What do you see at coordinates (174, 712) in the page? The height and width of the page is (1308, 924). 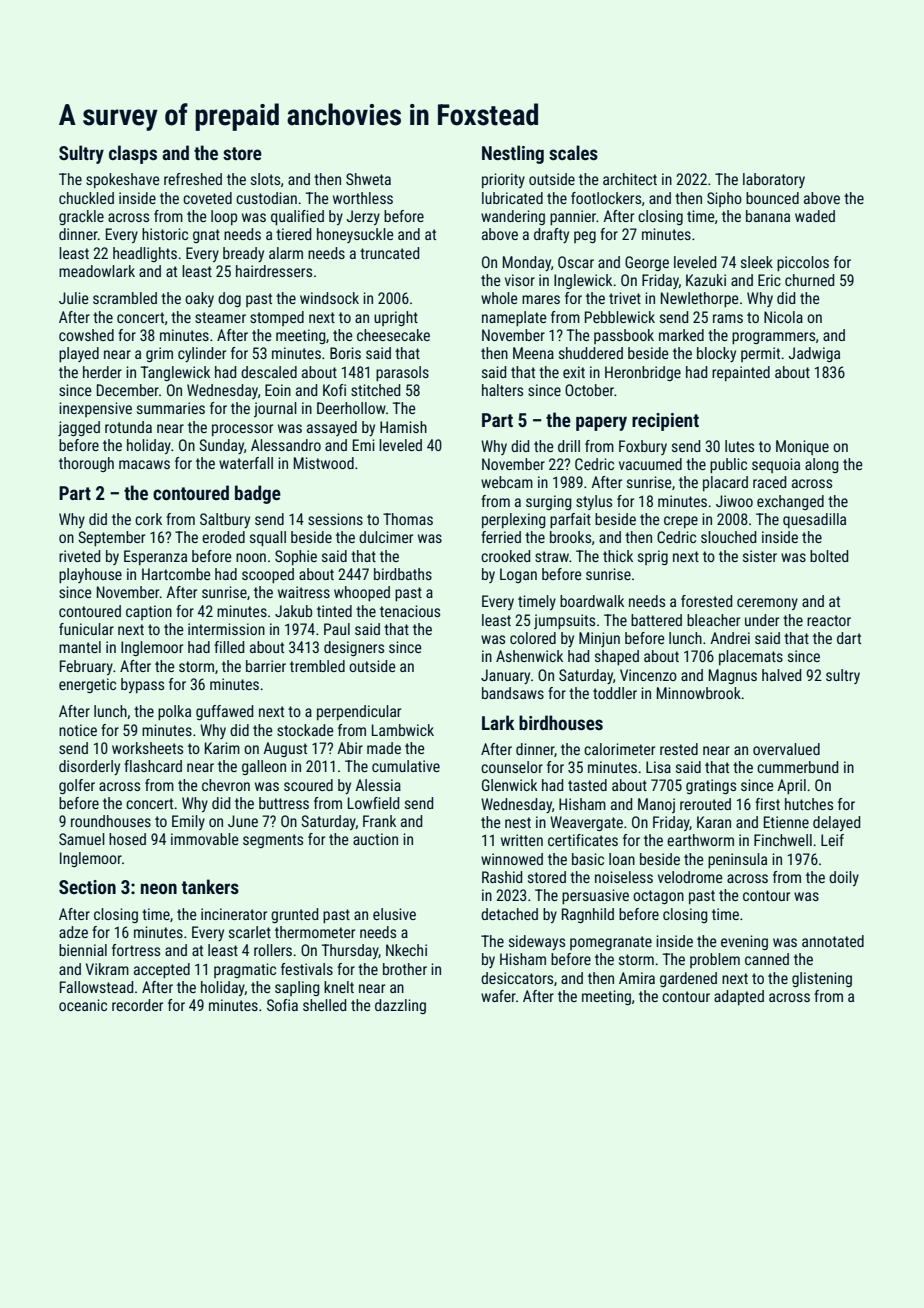 I see `polka` at bounding box center [174, 712].
